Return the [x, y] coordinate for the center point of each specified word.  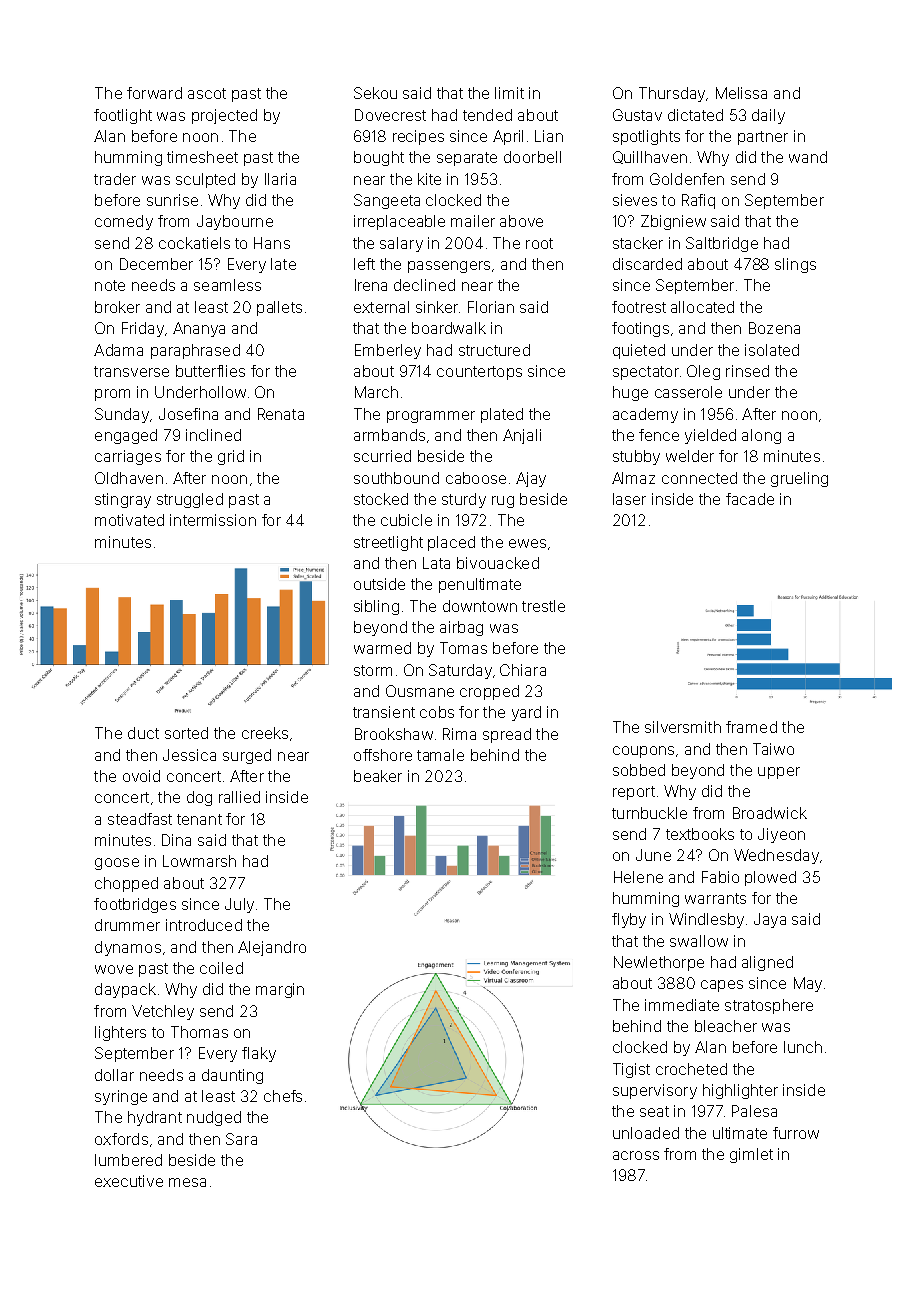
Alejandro [272, 948]
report [634, 793]
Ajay [531, 479]
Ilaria [280, 179]
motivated [129, 520]
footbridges [135, 905]
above [521, 221]
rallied [239, 797]
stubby [636, 457]
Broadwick [770, 813]
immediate [682, 1005]
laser [629, 499]
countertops [479, 373]
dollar [114, 1075]
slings [795, 265]
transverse [131, 371]
